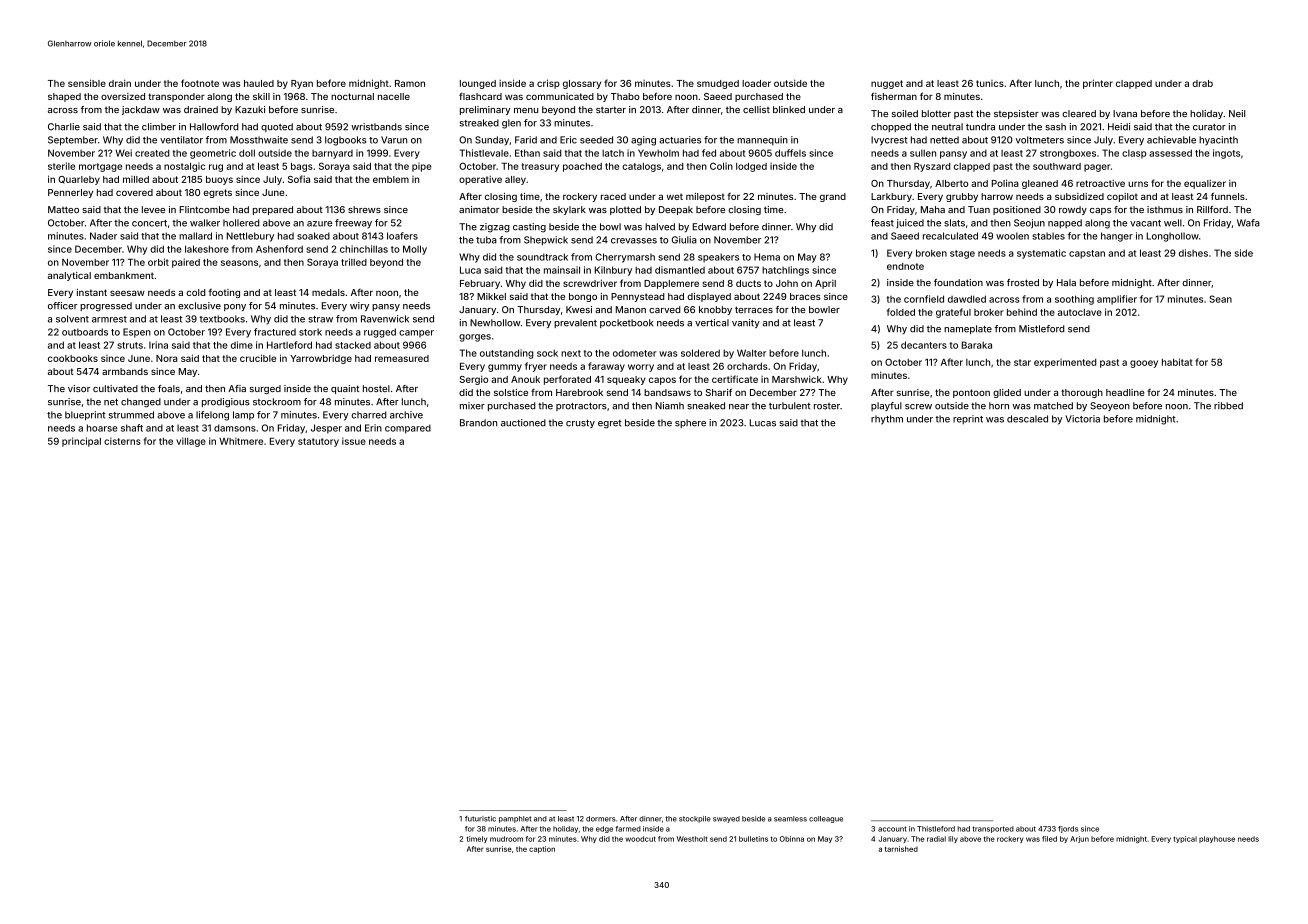 This page has height=924, width=1308. Describe the element at coordinates (721, 166) in the page. I see `Colin` at that location.
